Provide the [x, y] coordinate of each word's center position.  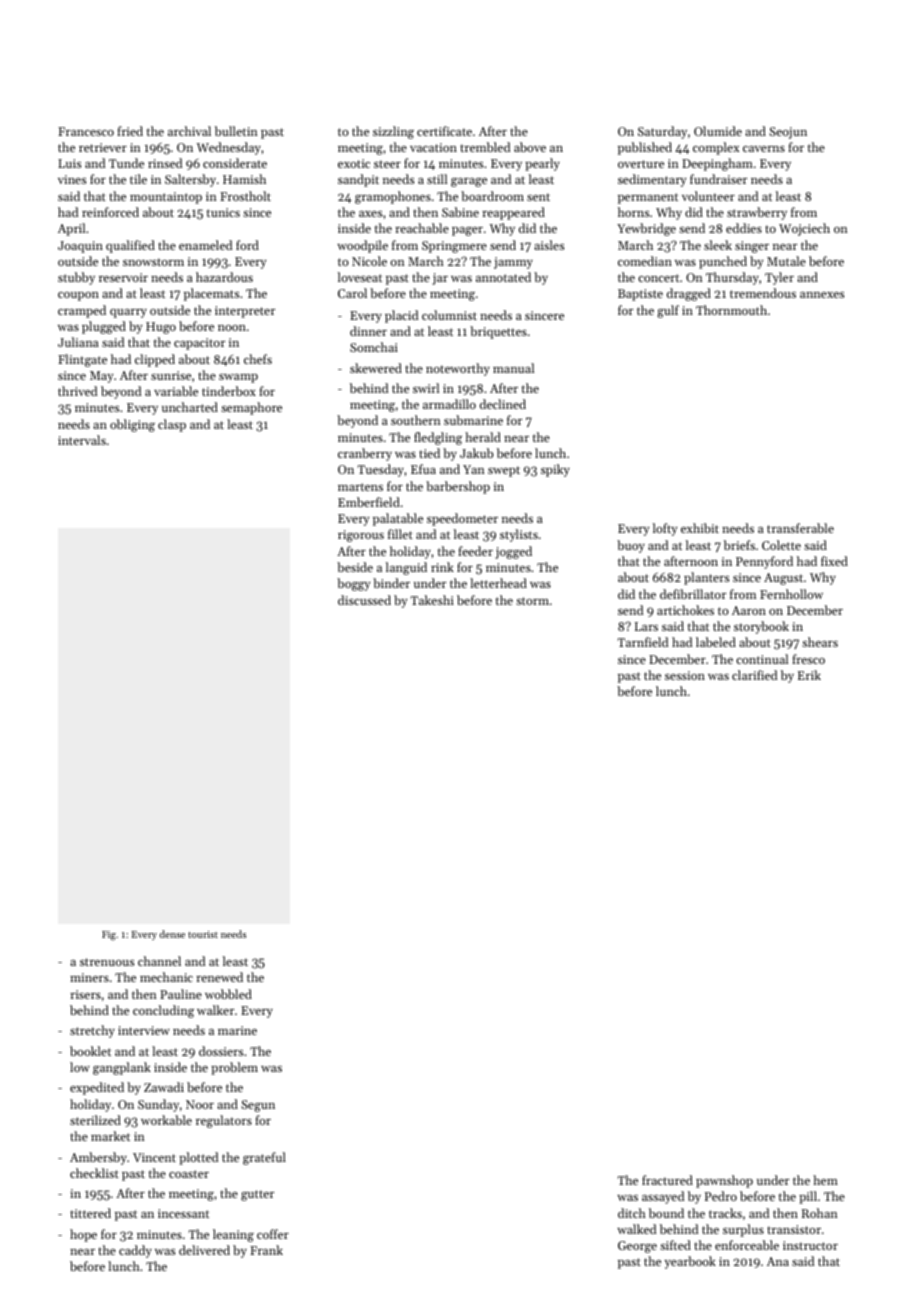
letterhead [498, 583]
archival [189, 131]
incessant [183, 1213]
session [685, 675]
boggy [354, 584]
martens [360, 487]
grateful [264, 1158]
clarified [754, 675]
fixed [834, 561]
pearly [542, 164]
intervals [82, 440]
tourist [203, 934]
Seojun [788, 133]
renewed [219, 977]
